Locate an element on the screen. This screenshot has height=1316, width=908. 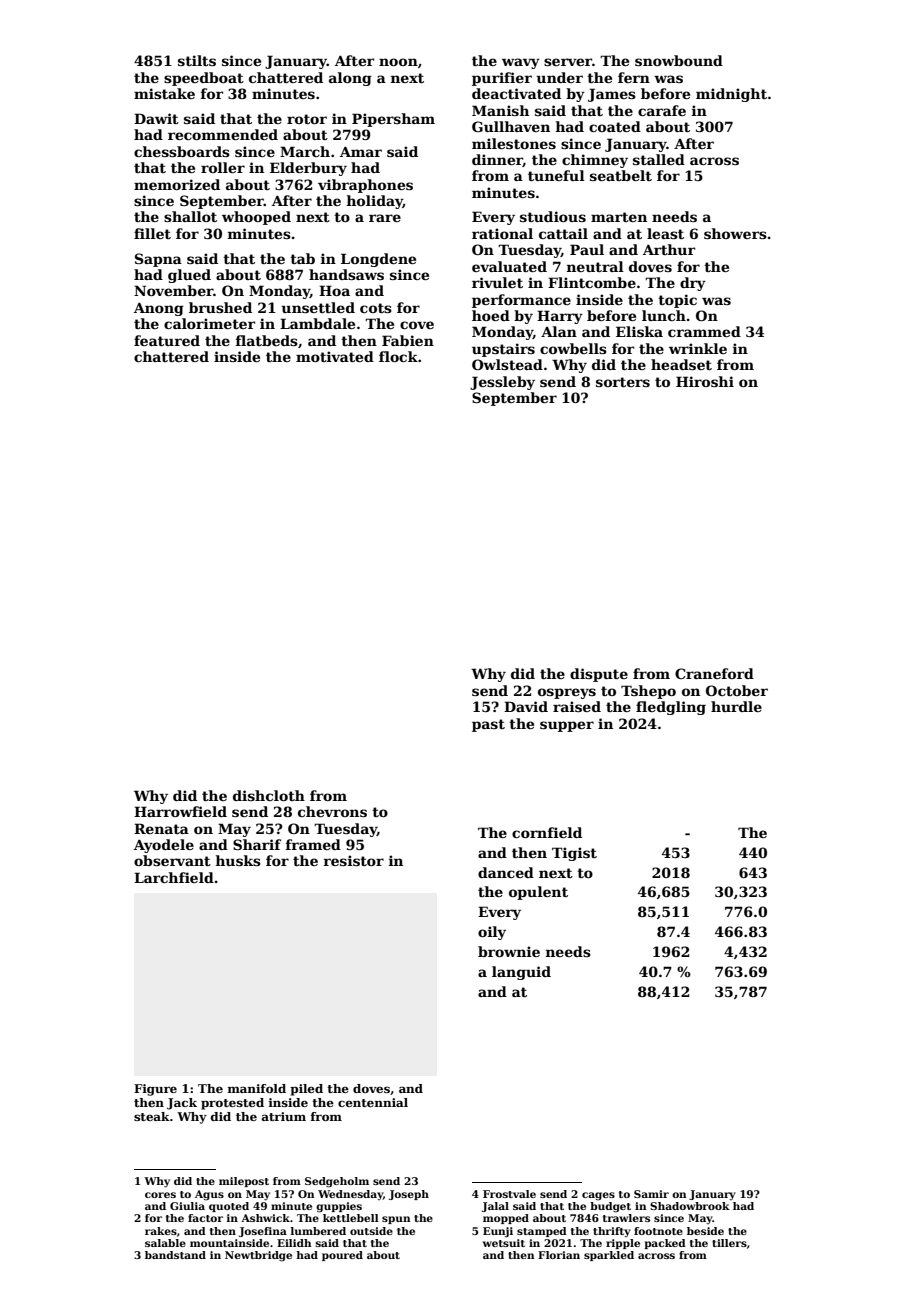
dishcloth is located at coordinates (269, 795).
